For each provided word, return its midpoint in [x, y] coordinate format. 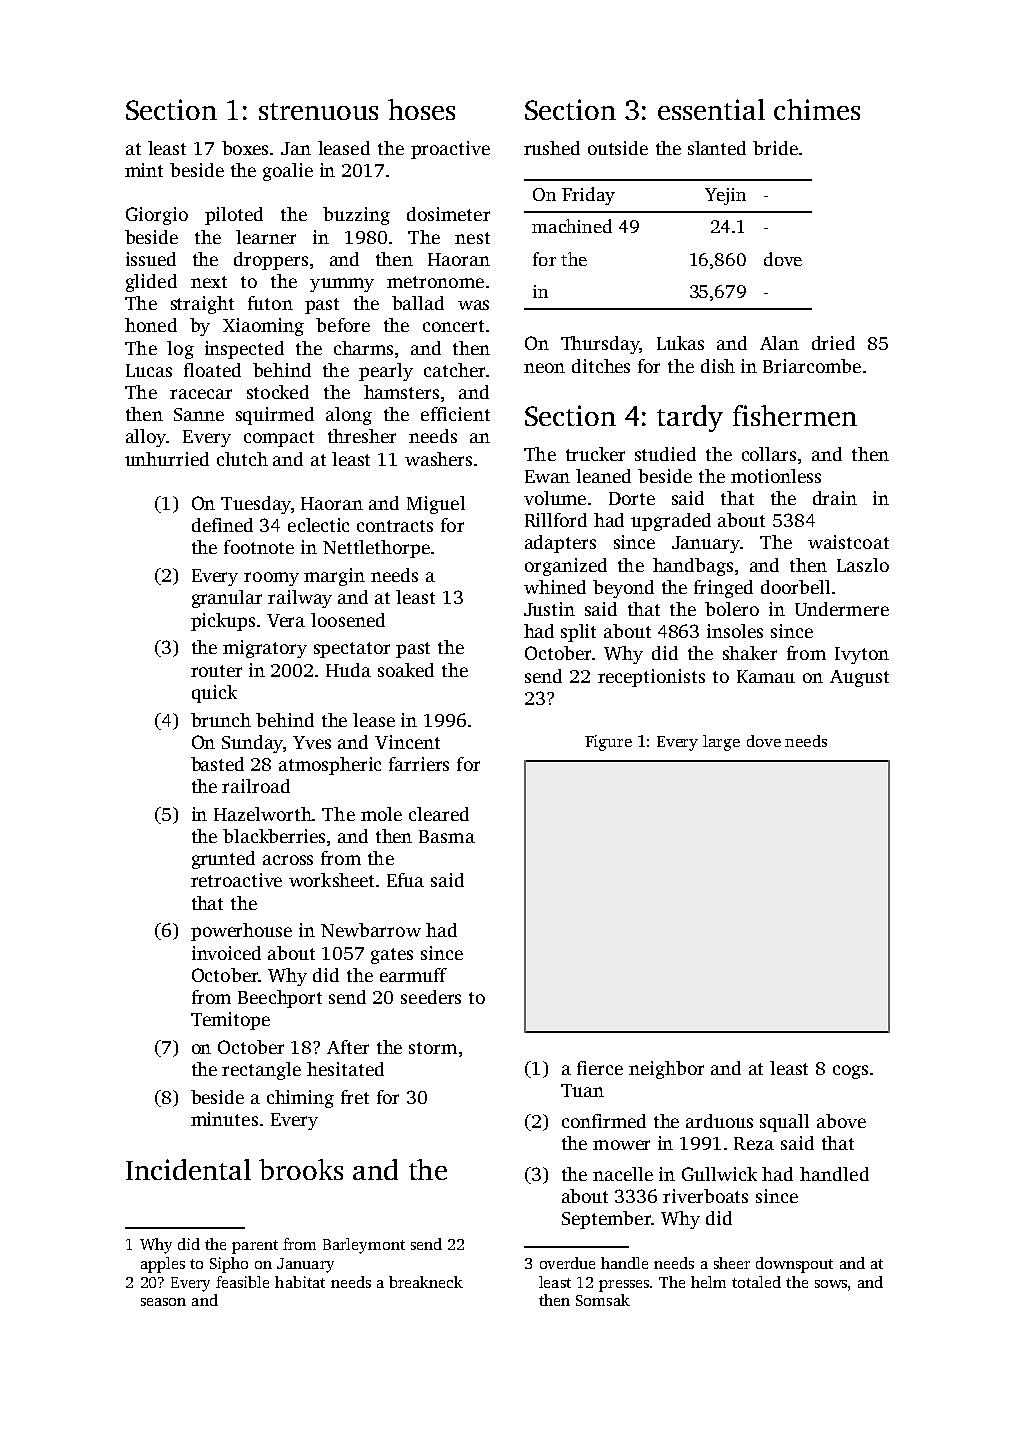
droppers [271, 261]
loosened [348, 620]
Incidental [188, 1169]
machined [572, 226]
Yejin [725, 196]
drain [835, 498]
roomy [271, 579]
